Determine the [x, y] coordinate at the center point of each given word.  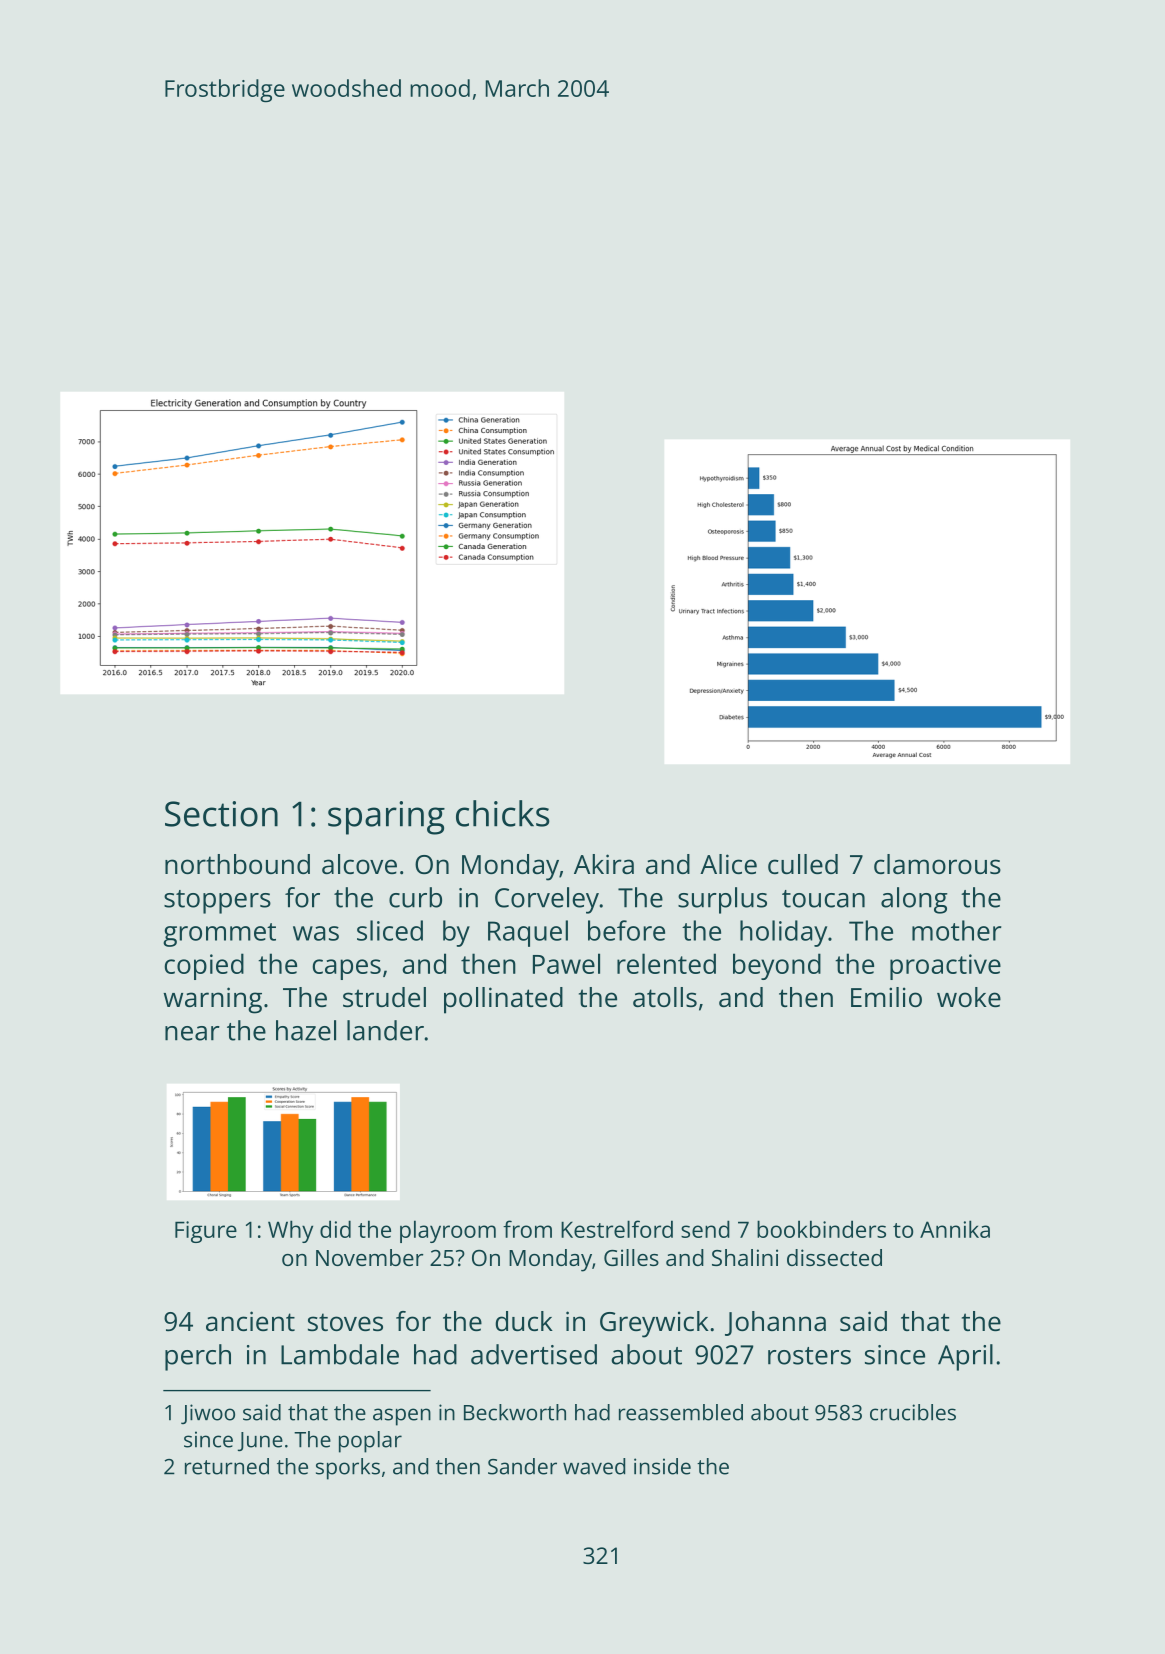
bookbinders [821, 1229]
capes [346, 969]
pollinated [503, 1000]
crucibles [913, 1412]
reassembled [681, 1412]
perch [198, 1357]
